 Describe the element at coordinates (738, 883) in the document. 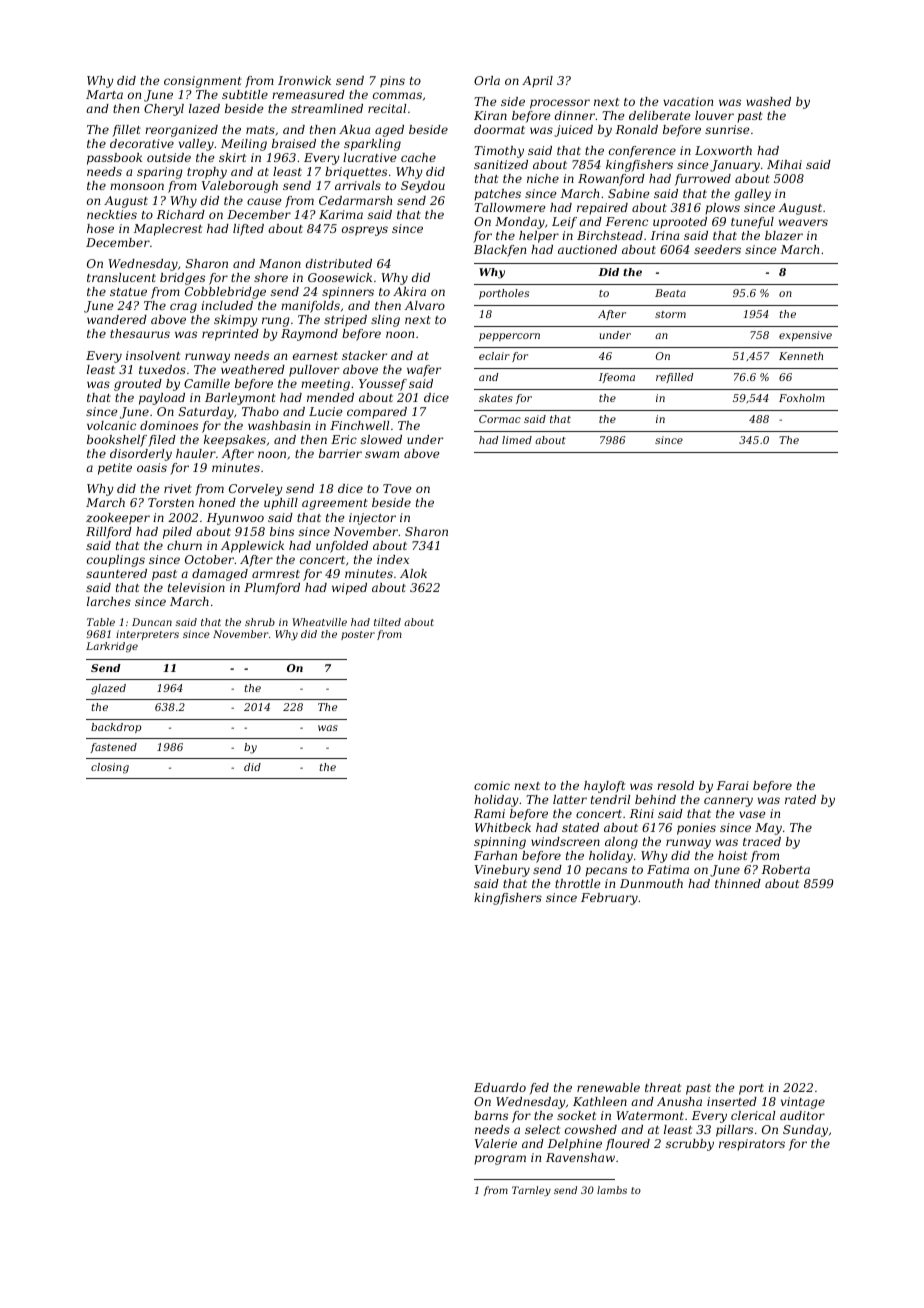

I see `thinned` at that location.
